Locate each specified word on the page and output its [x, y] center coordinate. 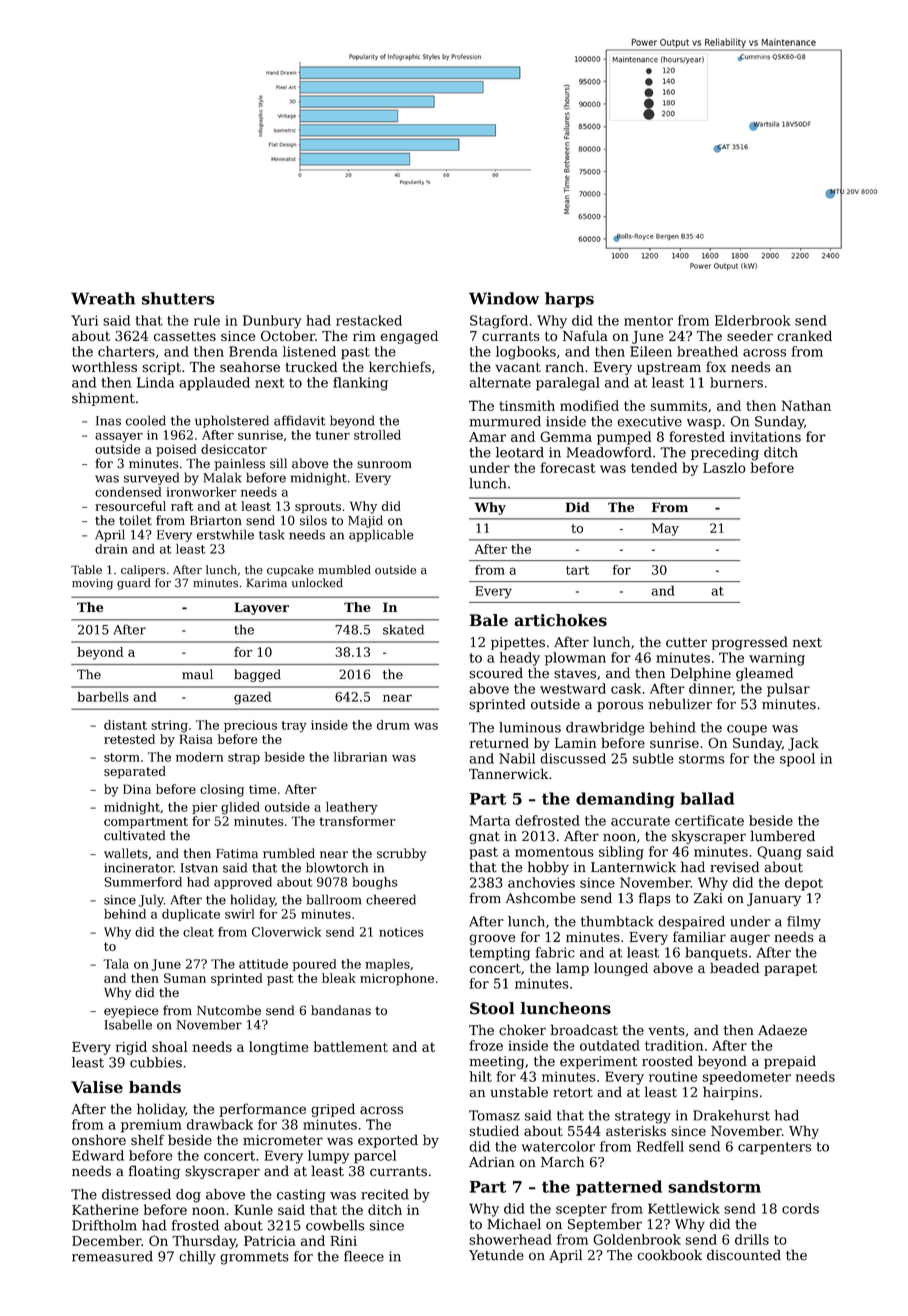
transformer [357, 821]
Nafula [585, 335]
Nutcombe [229, 1010]
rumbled [289, 853]
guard [134, 584]
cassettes [185, 336]
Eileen [651, 351]
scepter [581, 1210]
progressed [750, 643]
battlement [351, 1046]
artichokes [560, 620]
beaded [734, 967]
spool [797, 760]
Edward [98, 1155]
